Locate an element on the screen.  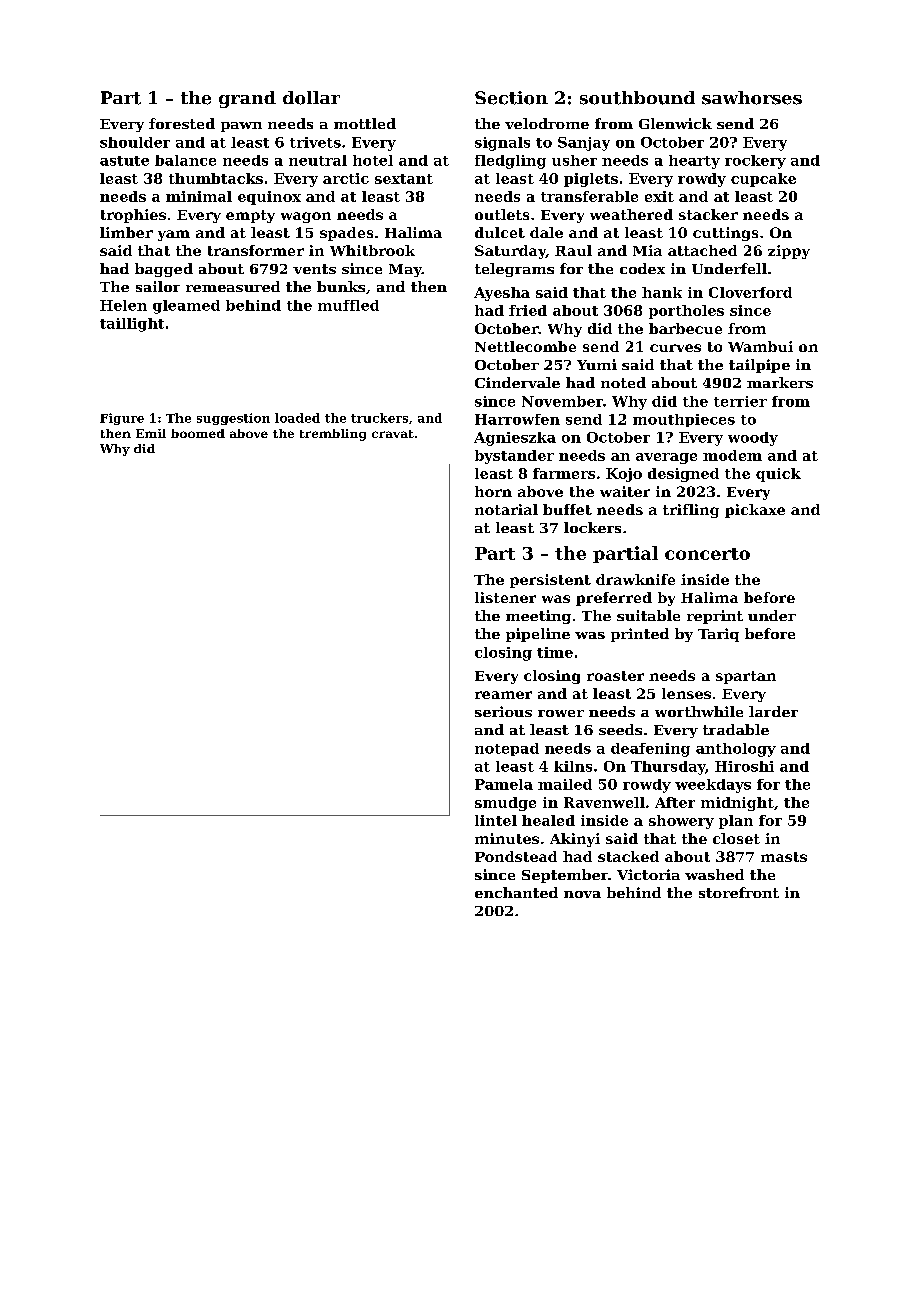
yam is located at coordinates (174, 235).
